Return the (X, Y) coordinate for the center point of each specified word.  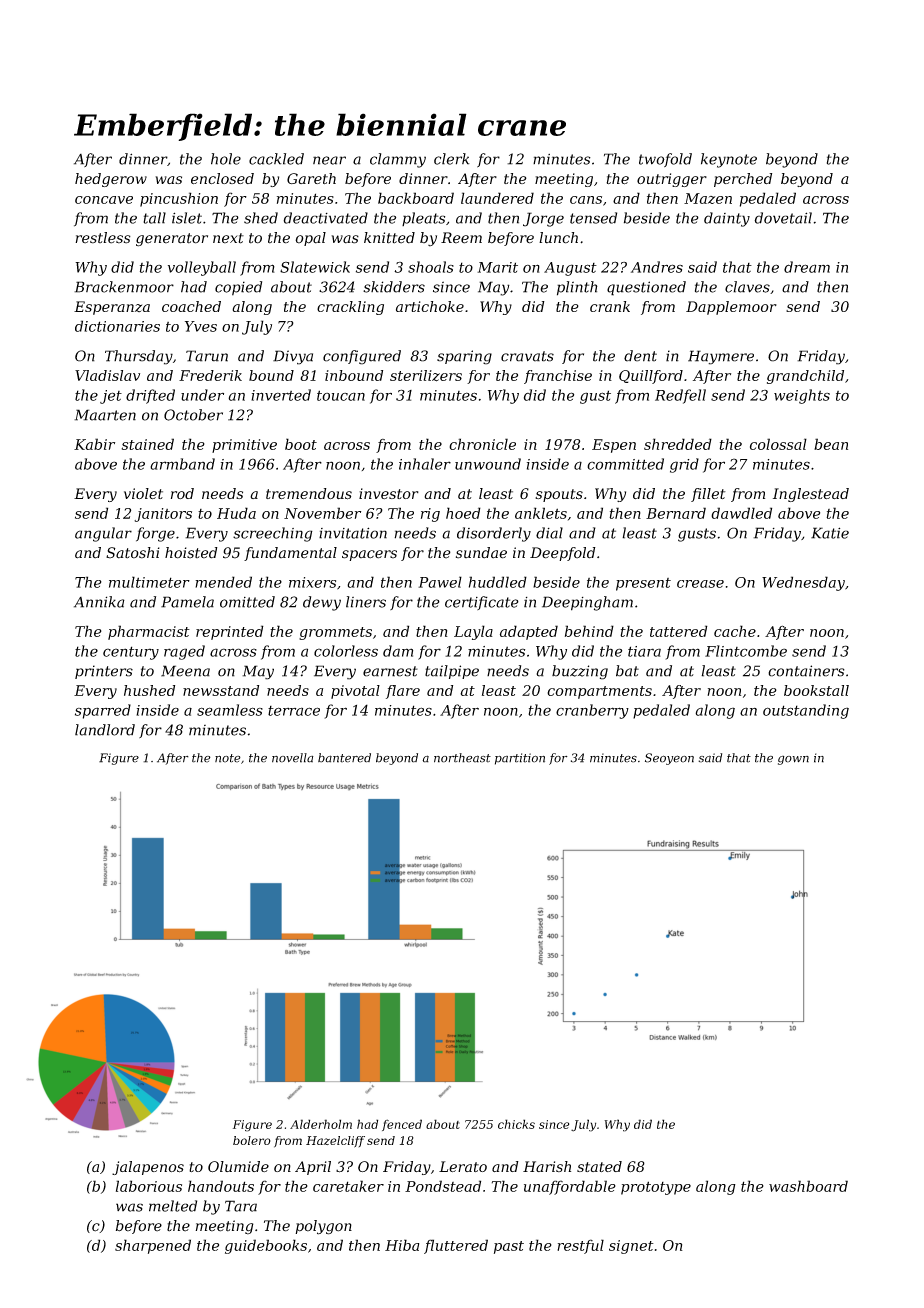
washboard (808, 1186)
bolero (252, 1140)
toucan (341, 395)
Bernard (676, 513)
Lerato (463, 1166)
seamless (230, 710)
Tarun (207, 356)
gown (793, 760)
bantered (344, 758)
